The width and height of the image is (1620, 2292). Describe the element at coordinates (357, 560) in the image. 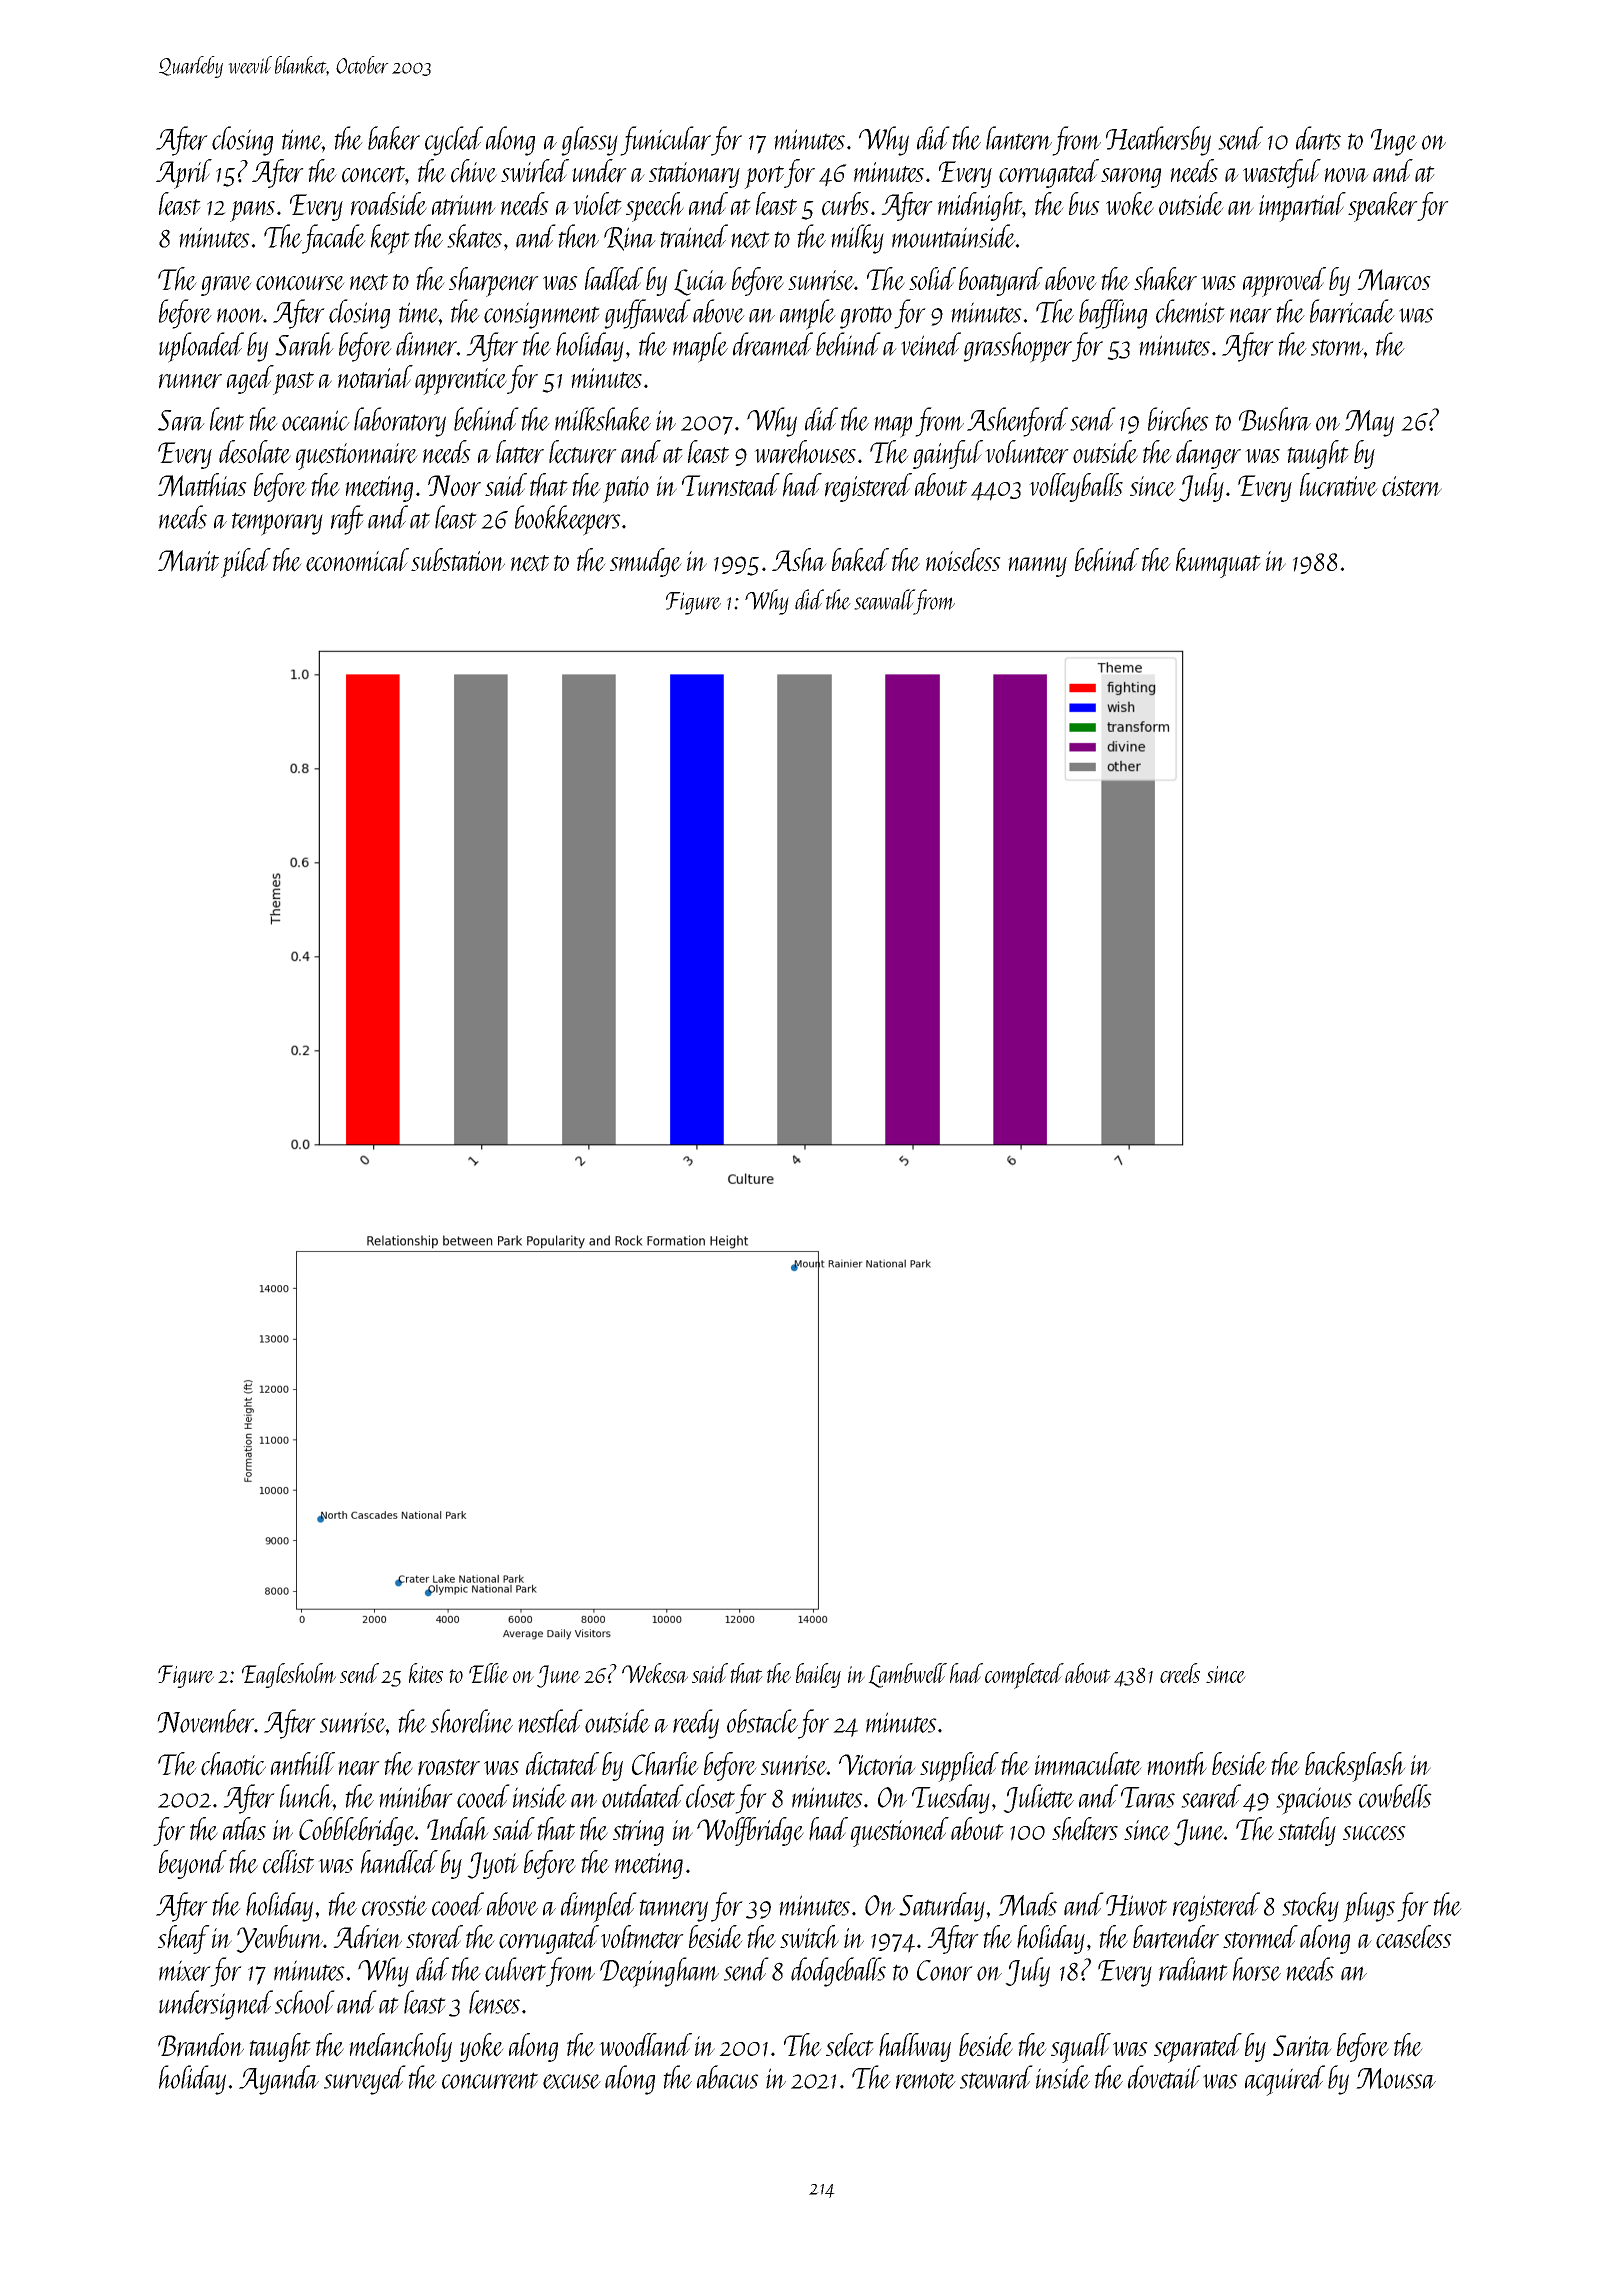

I see `economical` at that location.
